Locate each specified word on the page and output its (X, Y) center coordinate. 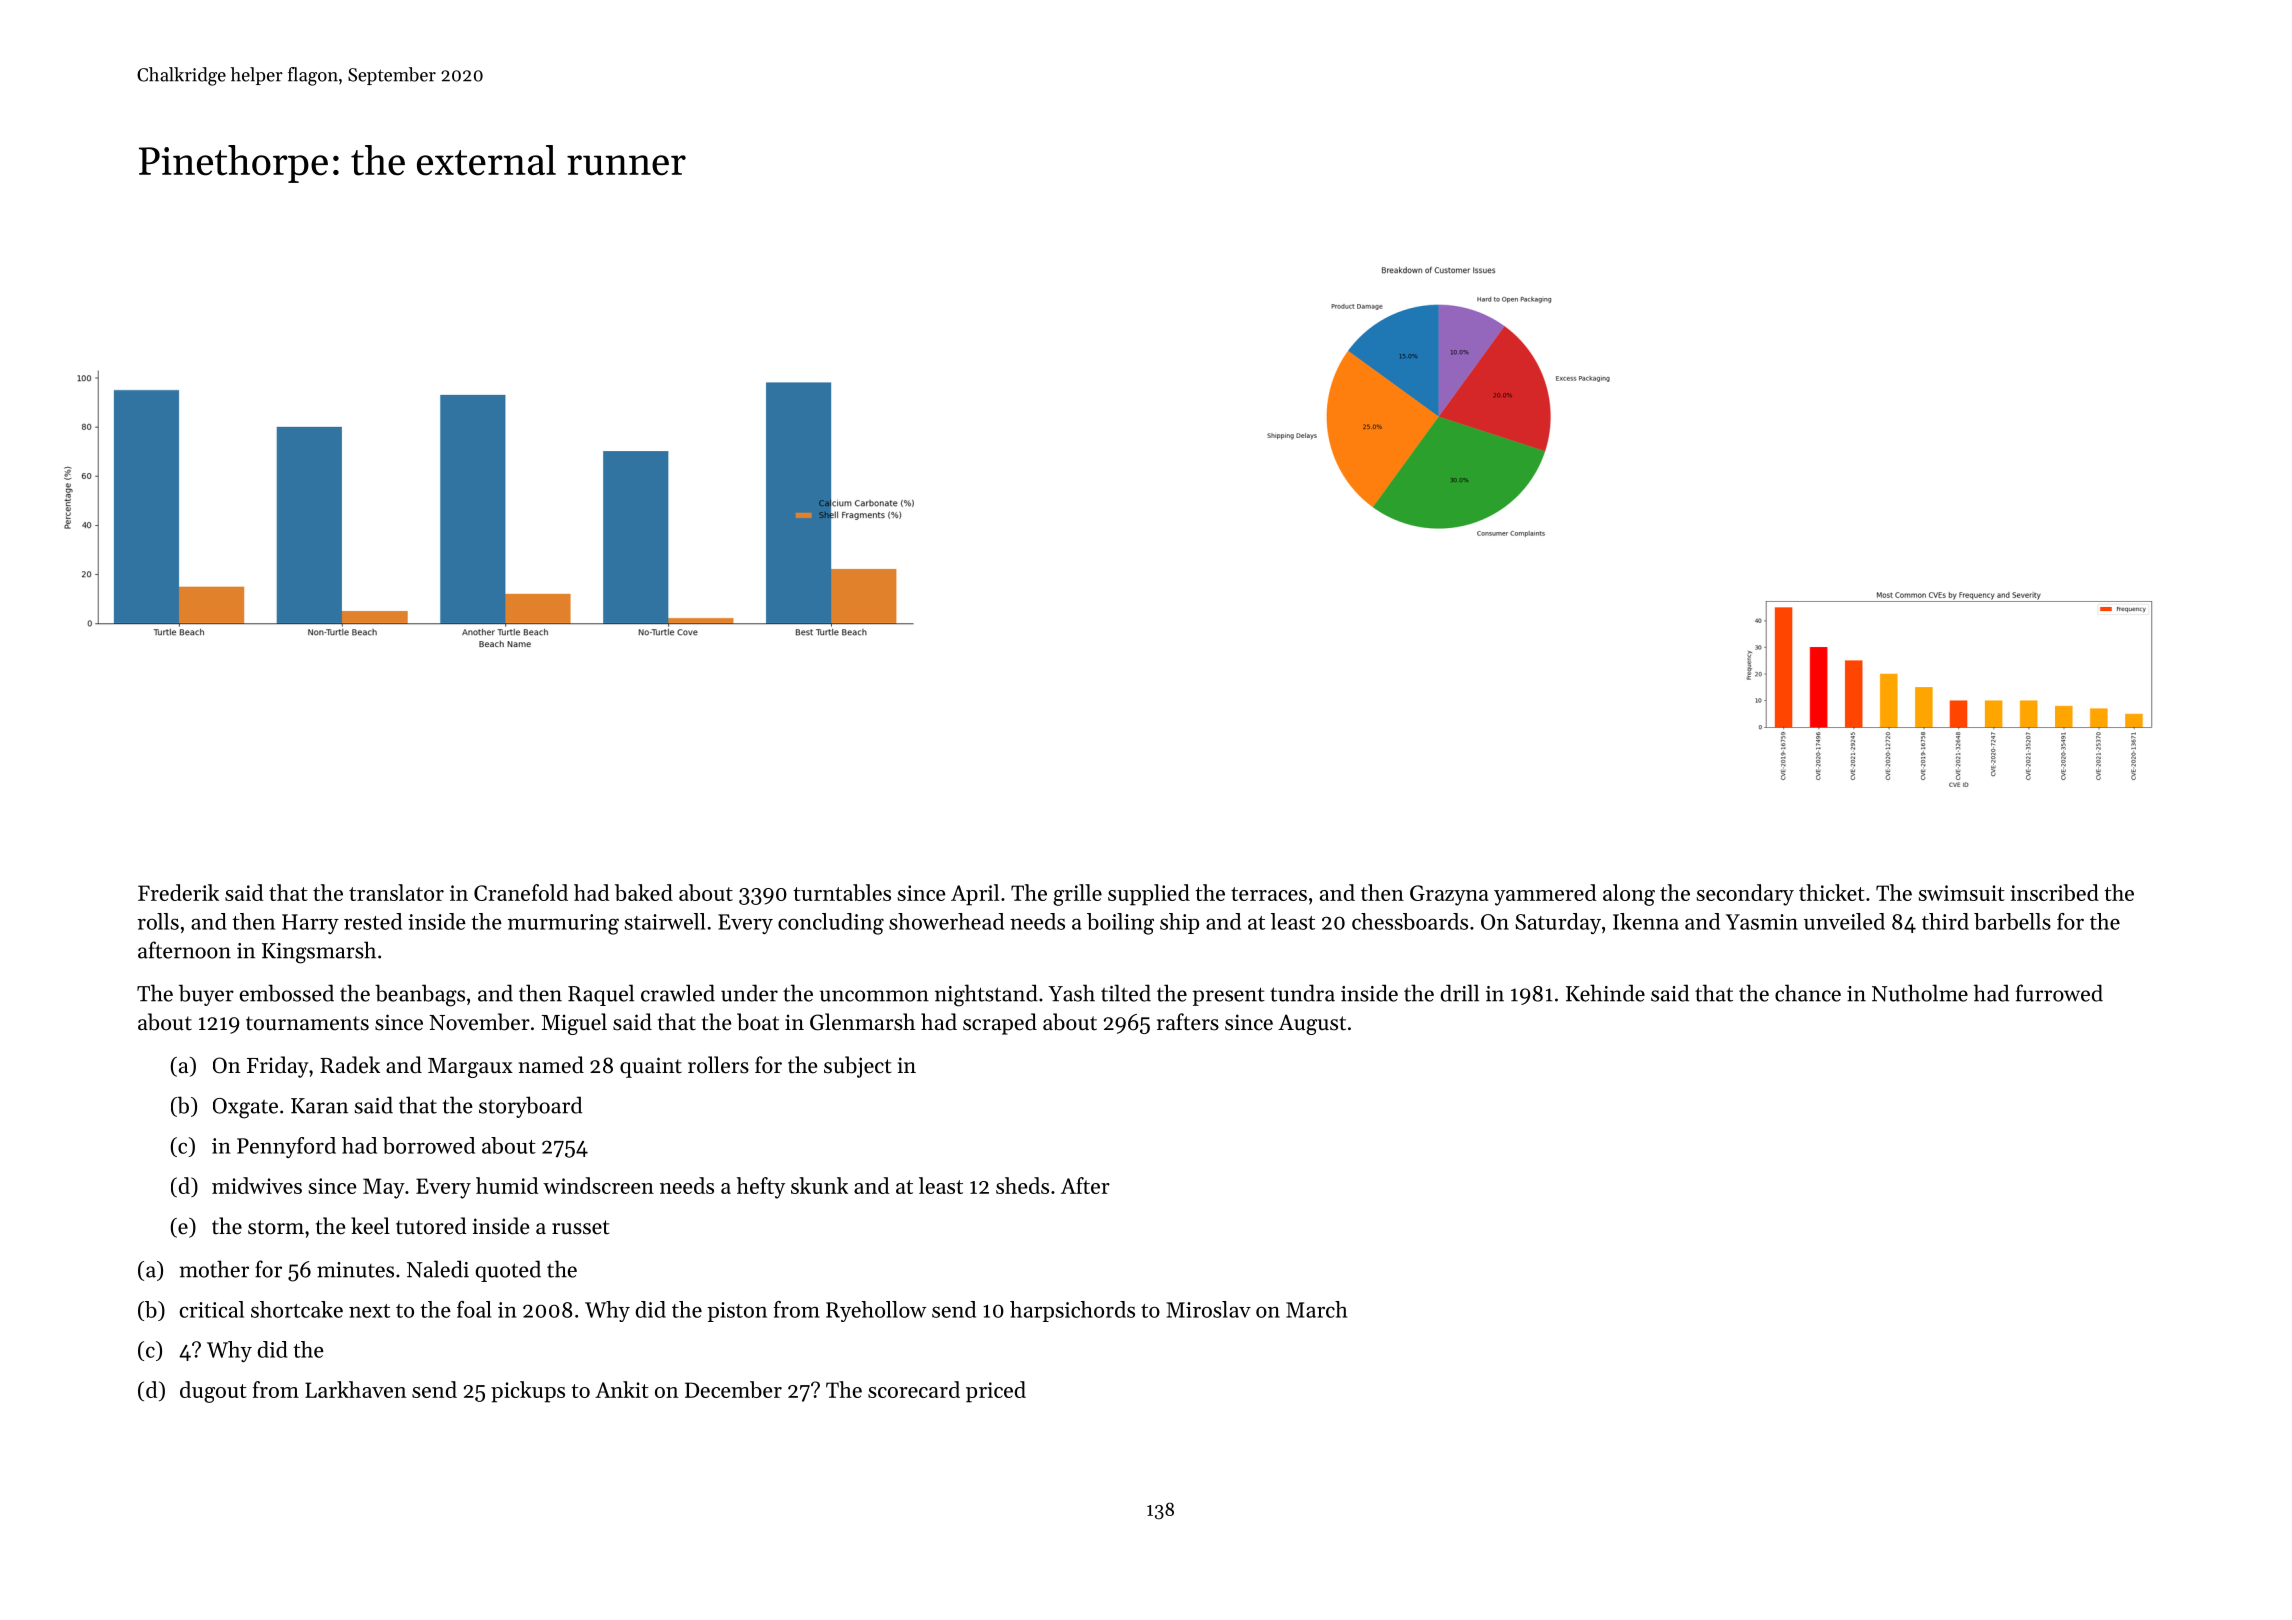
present (1229, 996)
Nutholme (1920, 993)
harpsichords (1072, 1311)
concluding (831, 924)
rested (373, 921)
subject (857, 1067)
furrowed (2059, 993)
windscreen (598, 1185)
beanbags (420, 995)
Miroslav (1208, 1309)
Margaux (470, 1068)
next (369, 1311)
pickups (528, 1392)
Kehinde (1605, 993)
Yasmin (1762, 922)
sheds (1022, 1185)
